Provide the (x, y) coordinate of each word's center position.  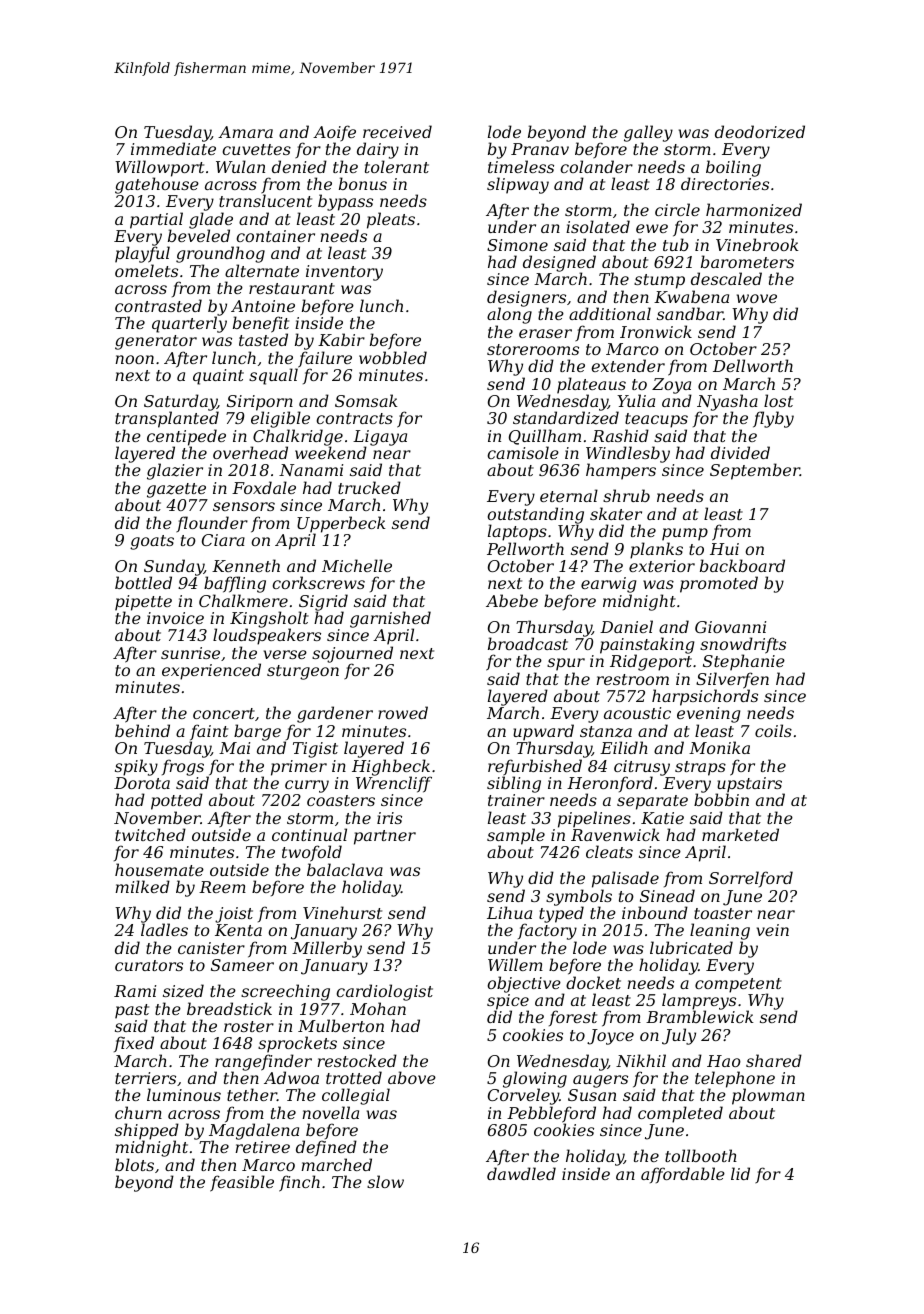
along (509, 316)
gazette (176, 490)
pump (685, 534)
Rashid (620, 435)
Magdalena (254, 1132)
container (275, 236)
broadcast (528, 643)
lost (778, 400)
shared (774, 1060)
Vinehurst (342, 912)
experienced (211, 671)
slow (385, 1181)
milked (142, 886)
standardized (566, 418)
